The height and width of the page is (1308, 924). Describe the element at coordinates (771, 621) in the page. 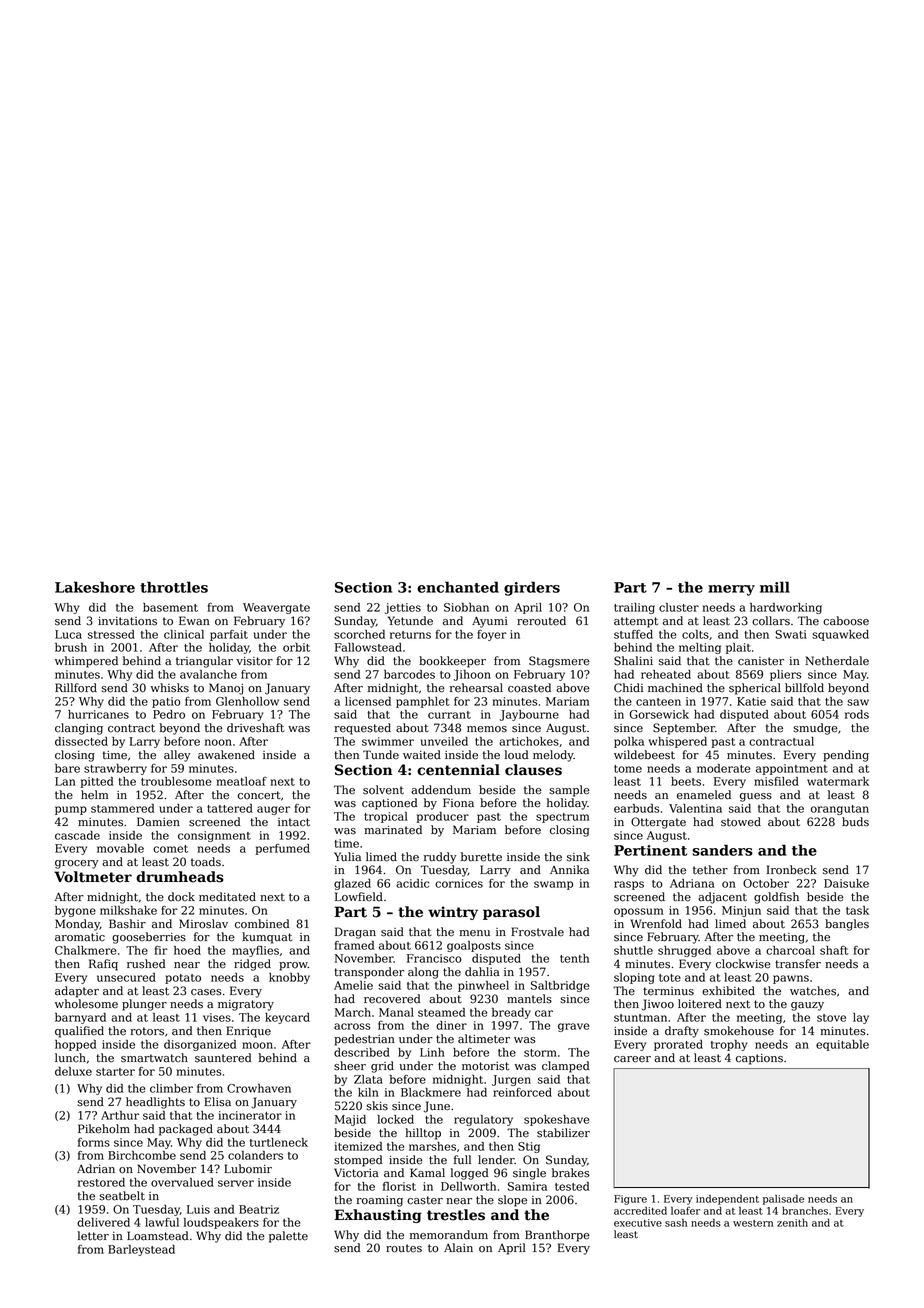

I see `collars` at that location.
